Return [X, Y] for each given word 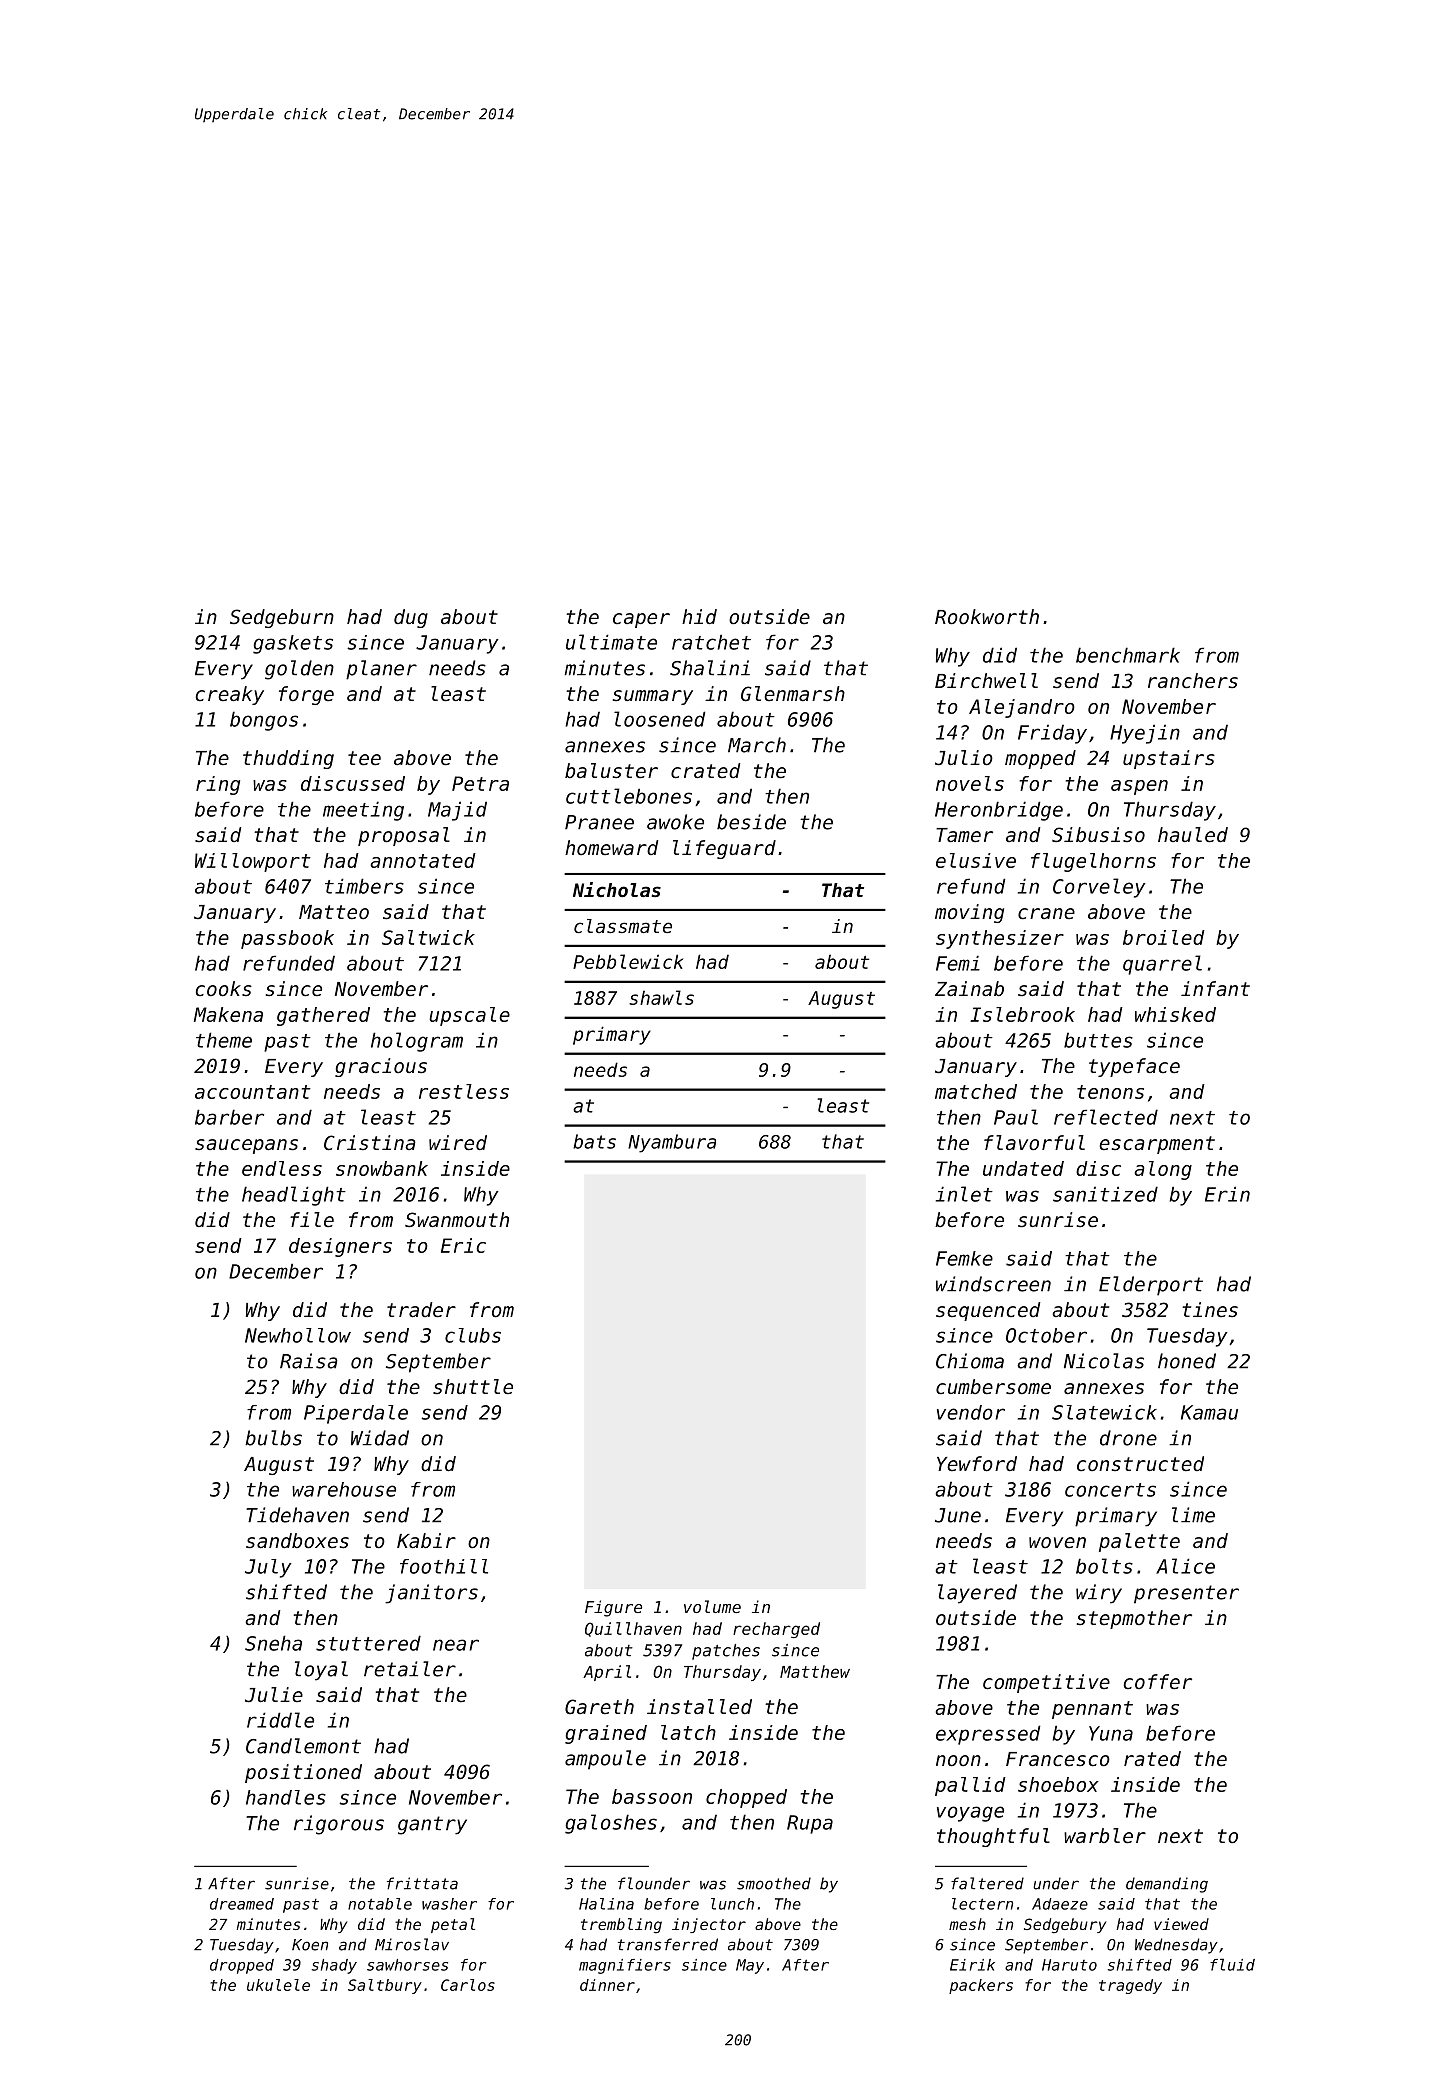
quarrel [1162, 965]
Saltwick [428, 937]
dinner [607, 1985]
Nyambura [672, 1143]
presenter [1186, 1594]
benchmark [1128, 655]
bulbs [273, 1438]
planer [381, 670]
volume [712, 1606]
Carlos [468, 1985]
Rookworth [987, 617]
